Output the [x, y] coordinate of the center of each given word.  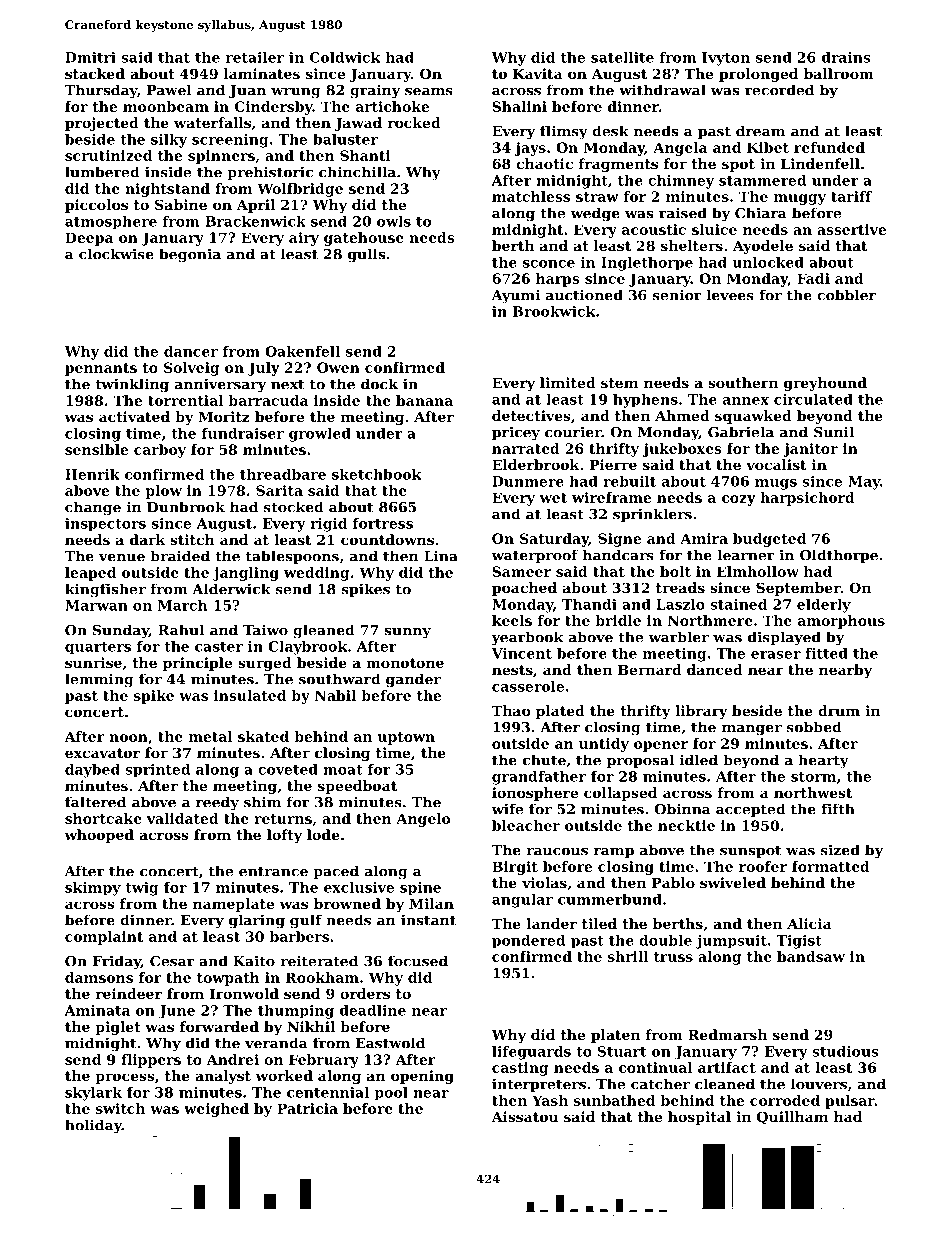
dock [379, 384]
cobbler [846, 295]
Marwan [96, 605]
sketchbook [376, 474]
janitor [810, 450]
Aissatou [524, 1116]
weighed [216, 1110]
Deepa [89, 239]
